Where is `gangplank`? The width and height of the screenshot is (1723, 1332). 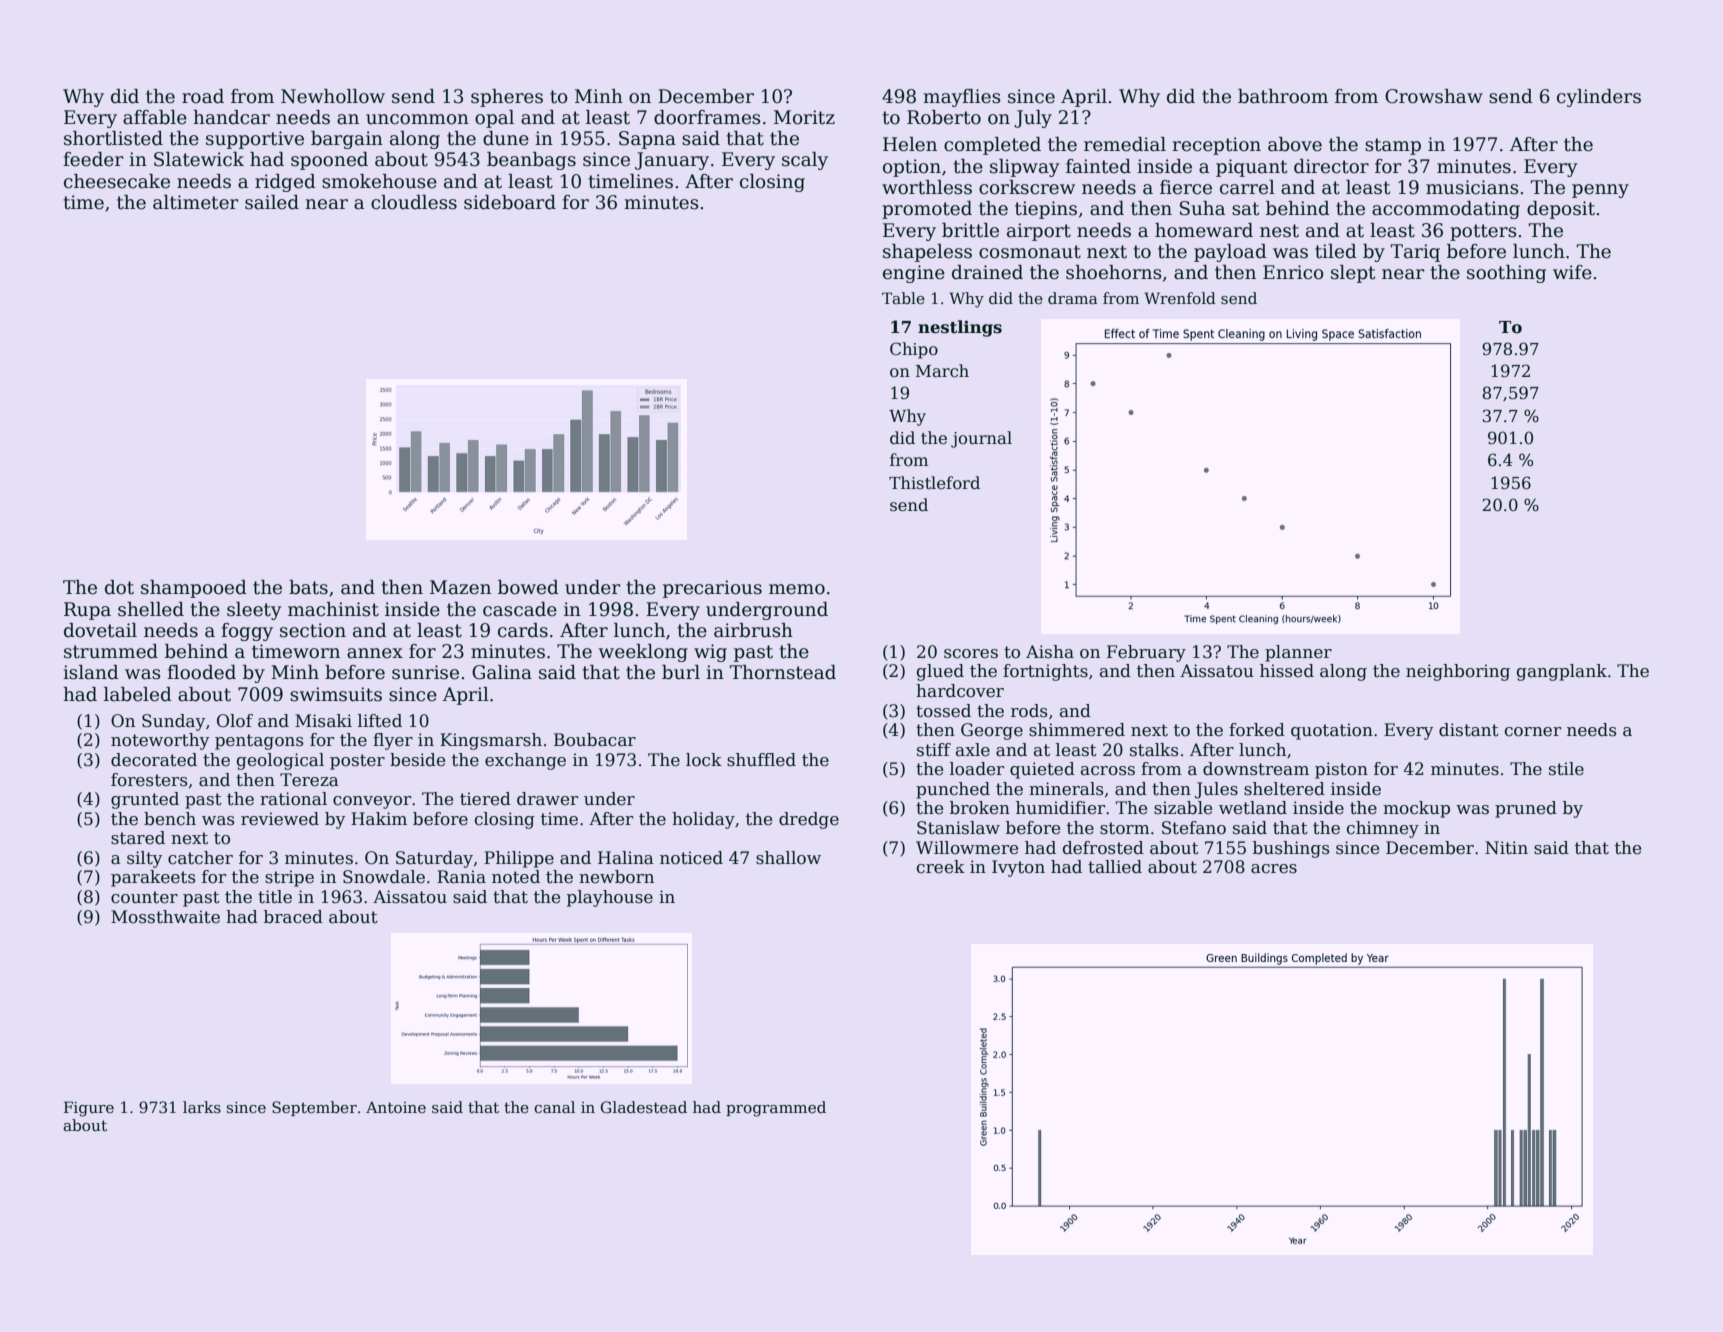
gangplank is located at coordinates (1562, 672).
